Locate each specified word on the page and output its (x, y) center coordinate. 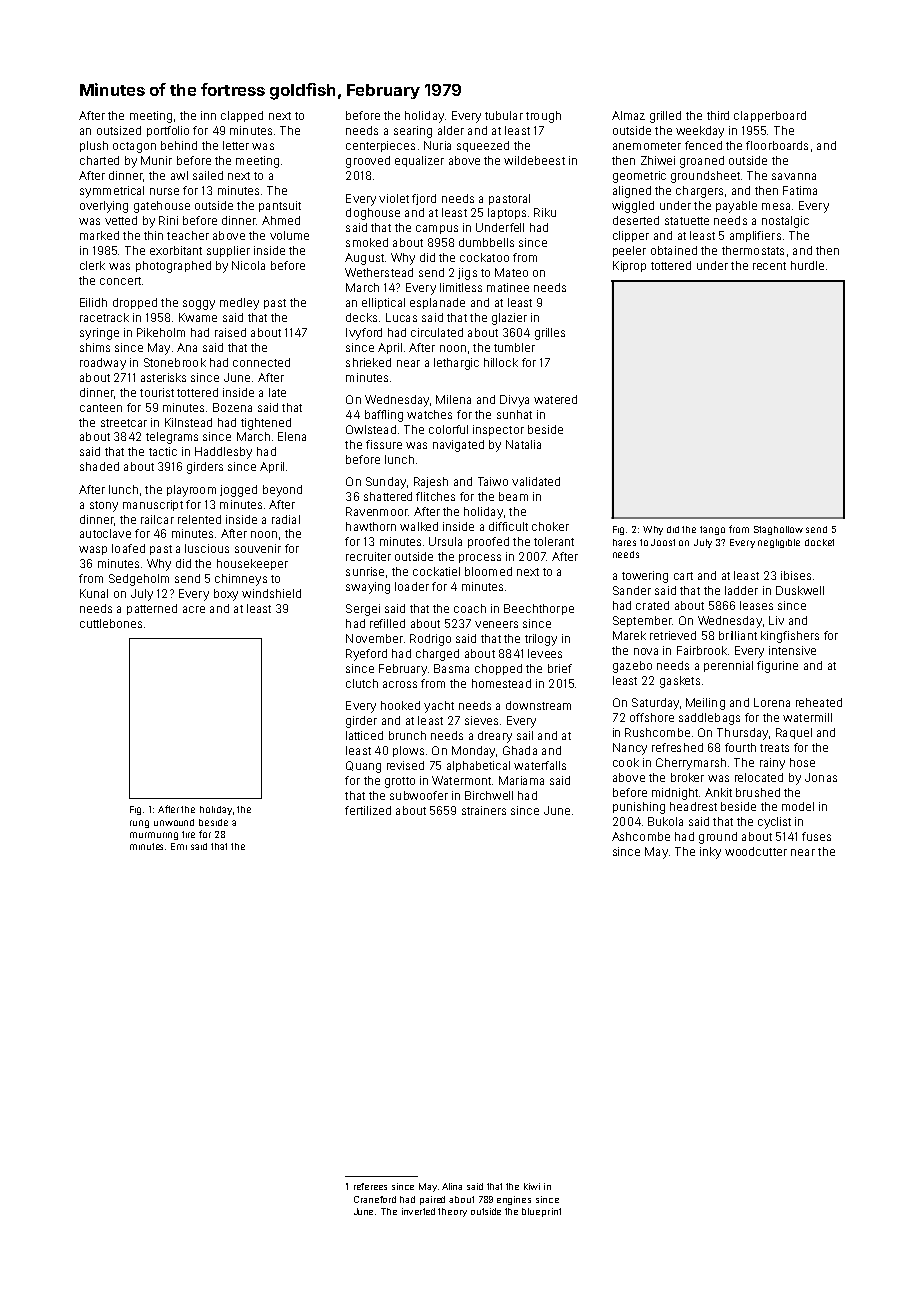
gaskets (680, 682)
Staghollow (778, 530)
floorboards (777, 145)
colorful (448, 429)
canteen (101, 408)
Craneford (375, 1199)
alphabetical (478, 766)
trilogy (541, 640)
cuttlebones (111, 623)
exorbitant (176, 250)
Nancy (630, 749)
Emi (179, 846)
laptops (507, 213)
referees (370, 1186)
